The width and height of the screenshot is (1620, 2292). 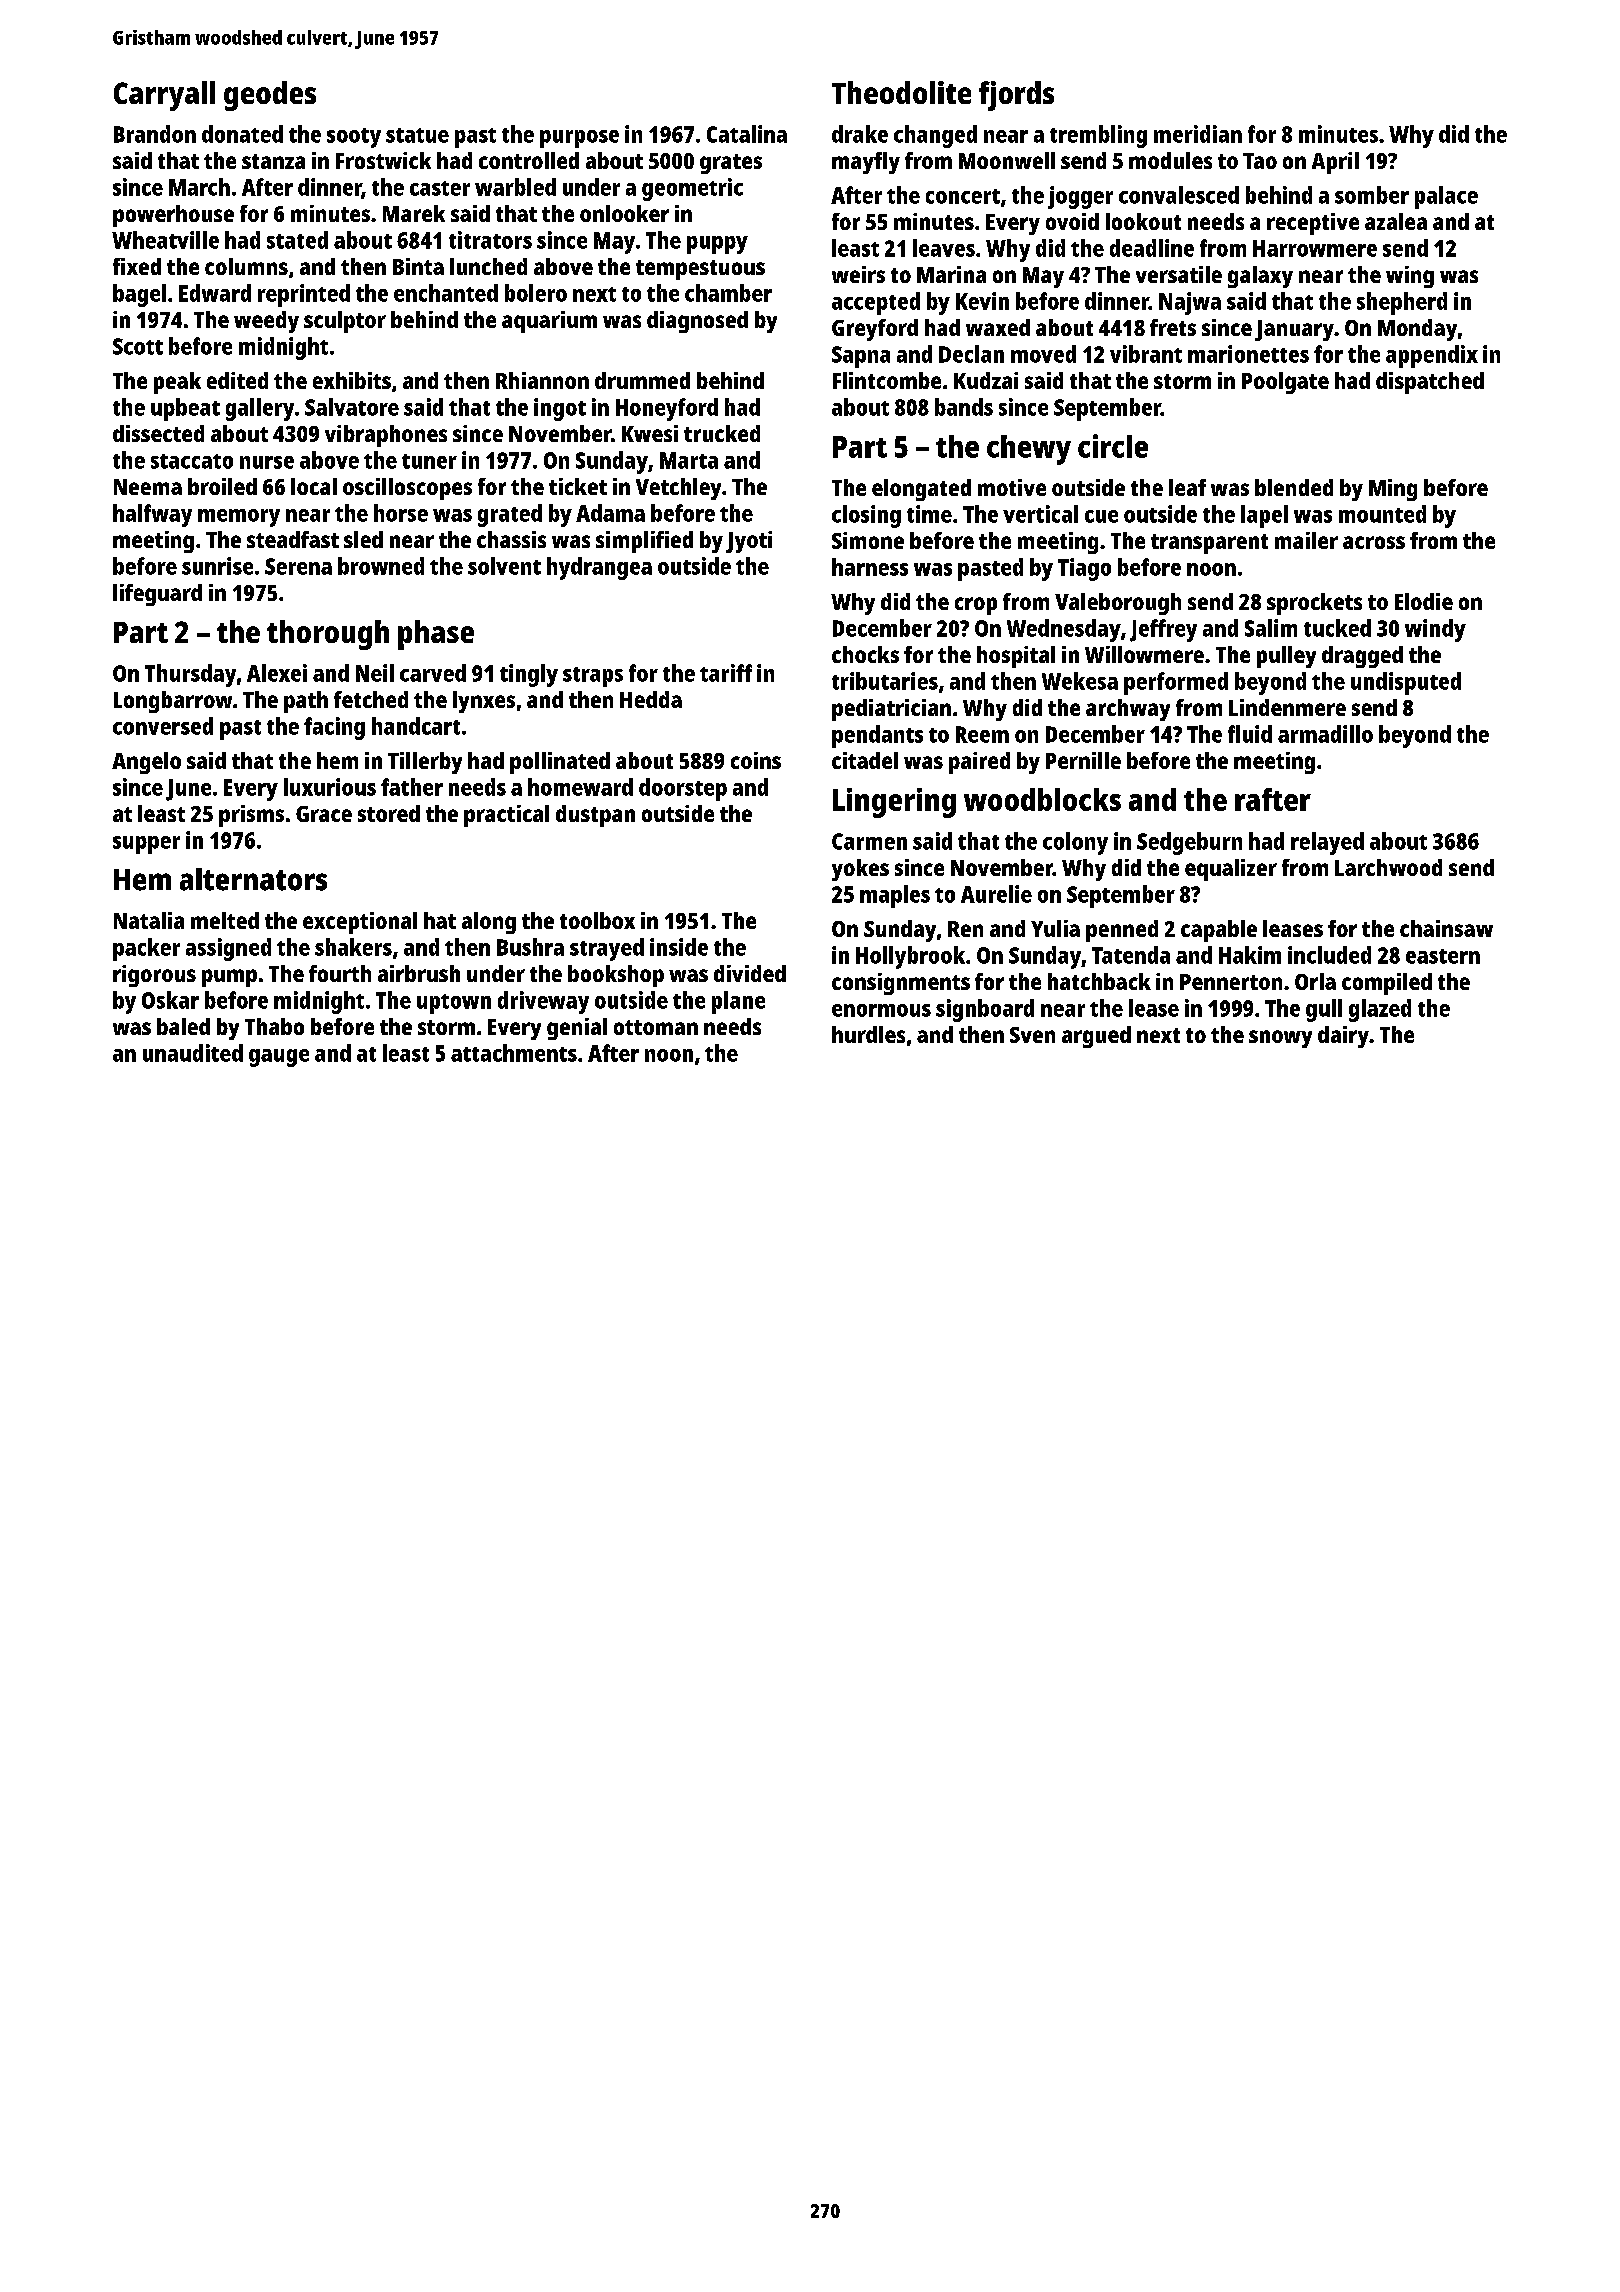 What do you see at coordinates (360, 923) in the screenshot?
I see `exceptional` at bounding box center [360, 923].
